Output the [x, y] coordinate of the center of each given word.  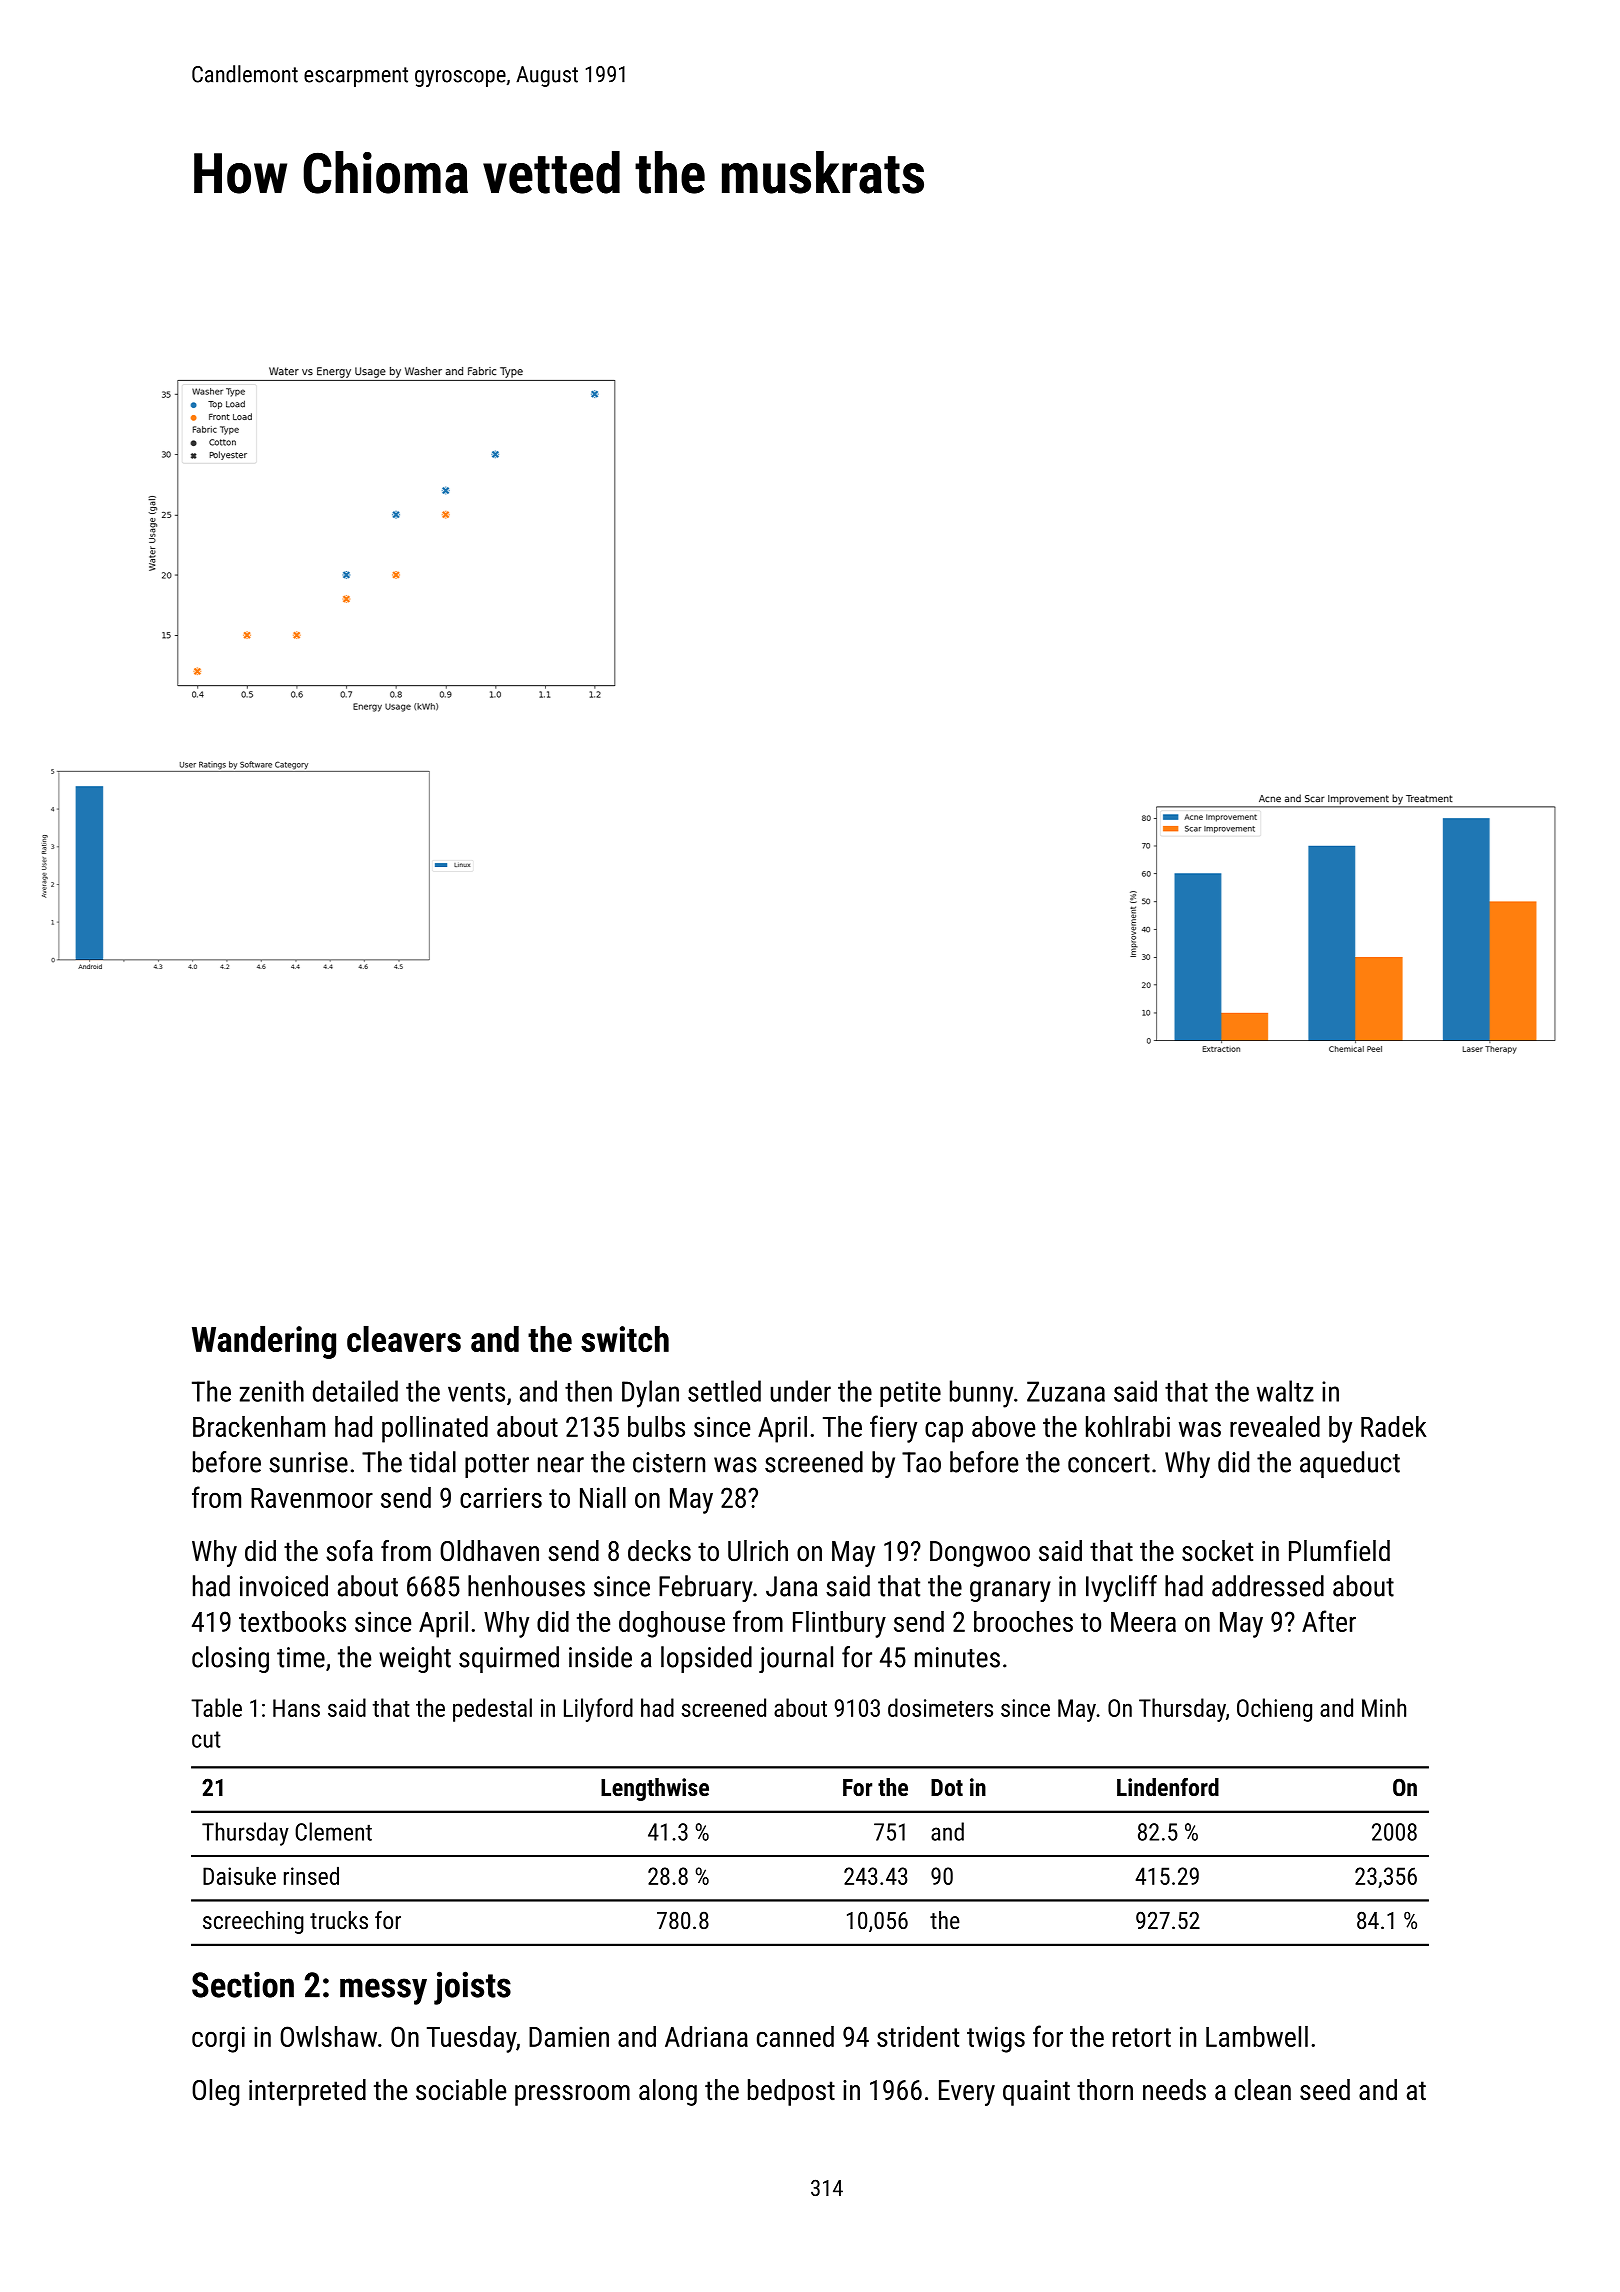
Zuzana [1066, 1391]
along [668, 2092]
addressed [1268, 1586]
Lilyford [598, 1710]
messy [383, 1991]
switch [625, 1339]
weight [415, 1659]
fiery [893, 1429]
